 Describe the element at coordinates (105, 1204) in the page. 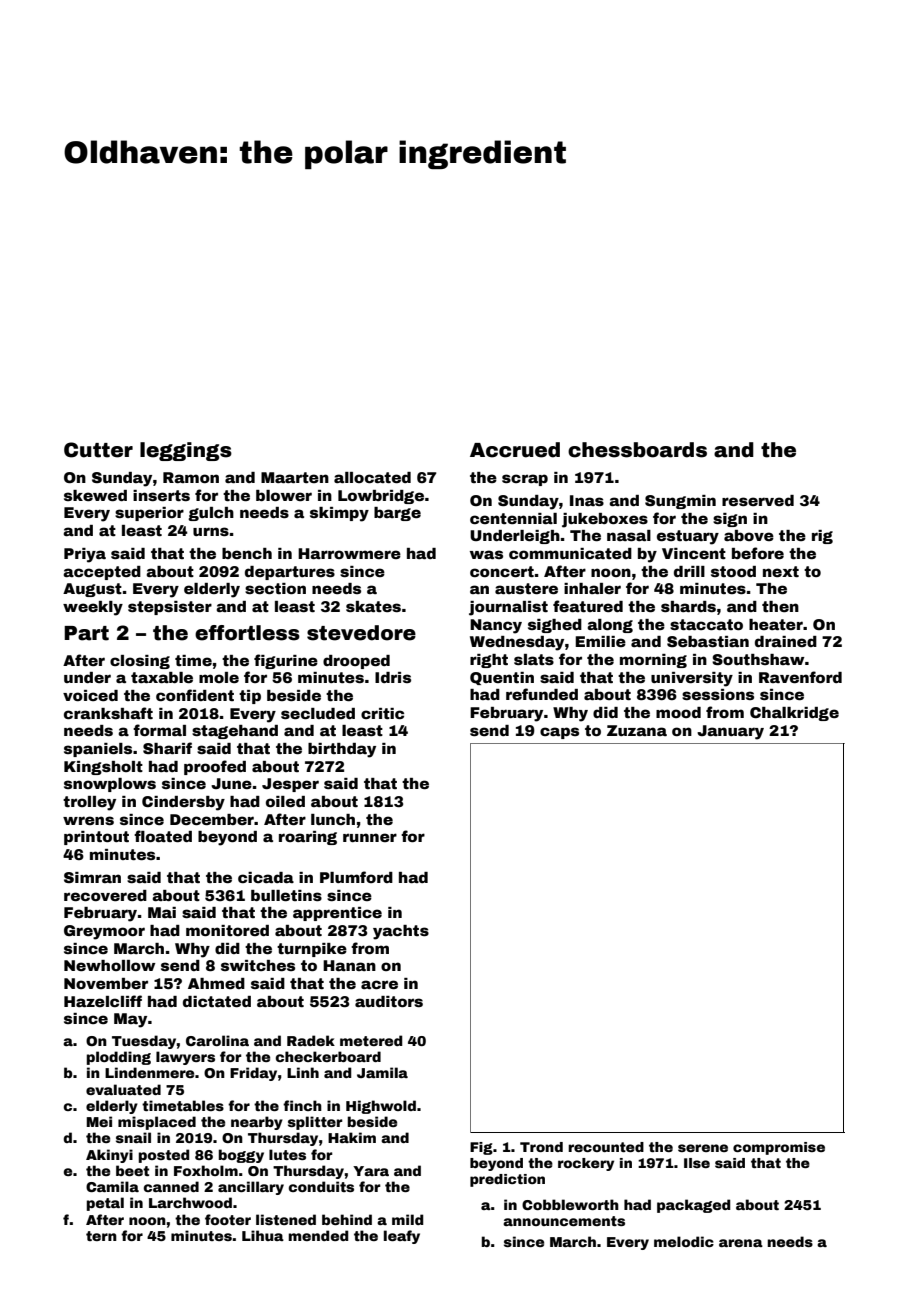

I see `petal` at that location.
